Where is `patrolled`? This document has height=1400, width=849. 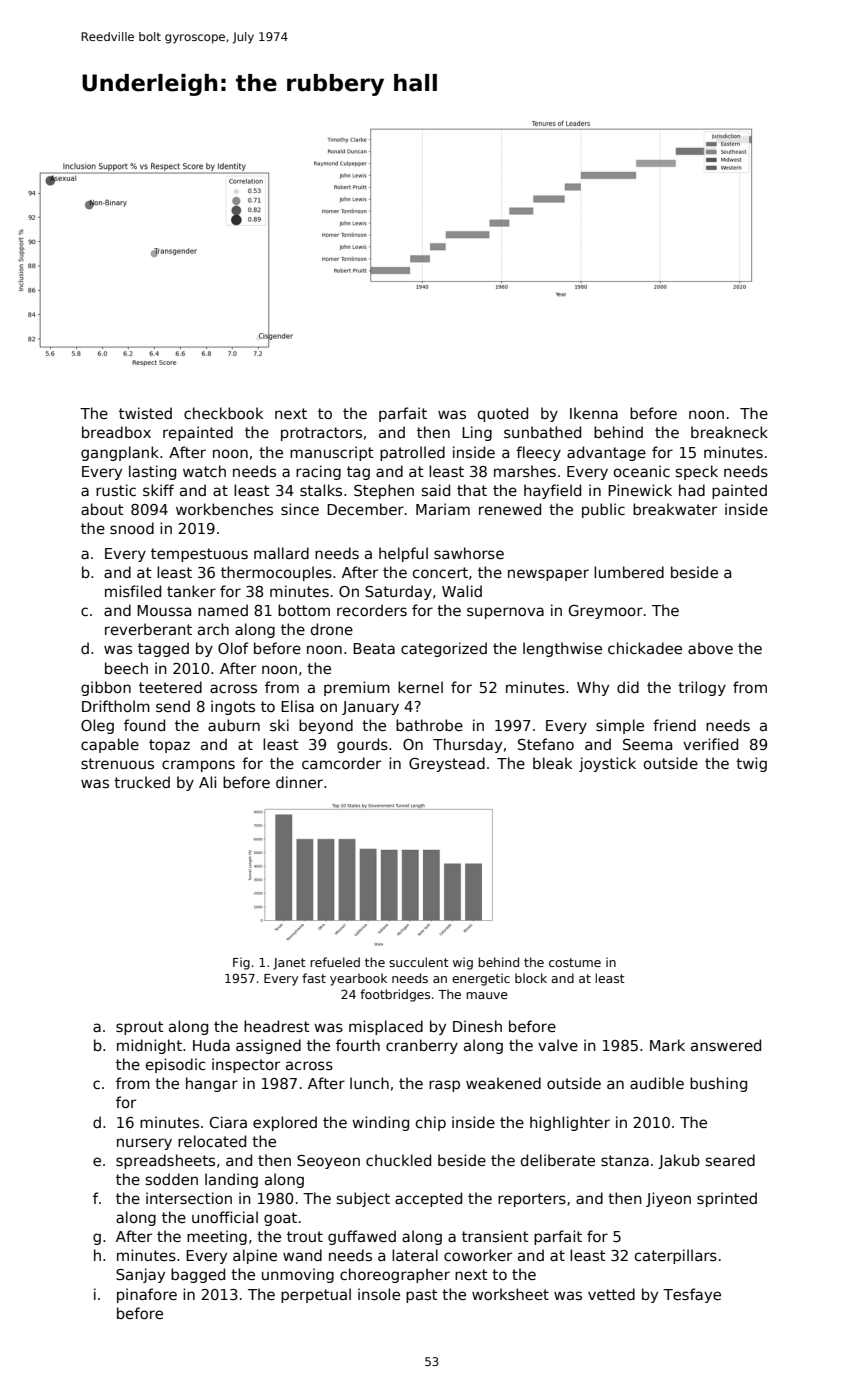 patrolled is located at coordinates (412, 453).
